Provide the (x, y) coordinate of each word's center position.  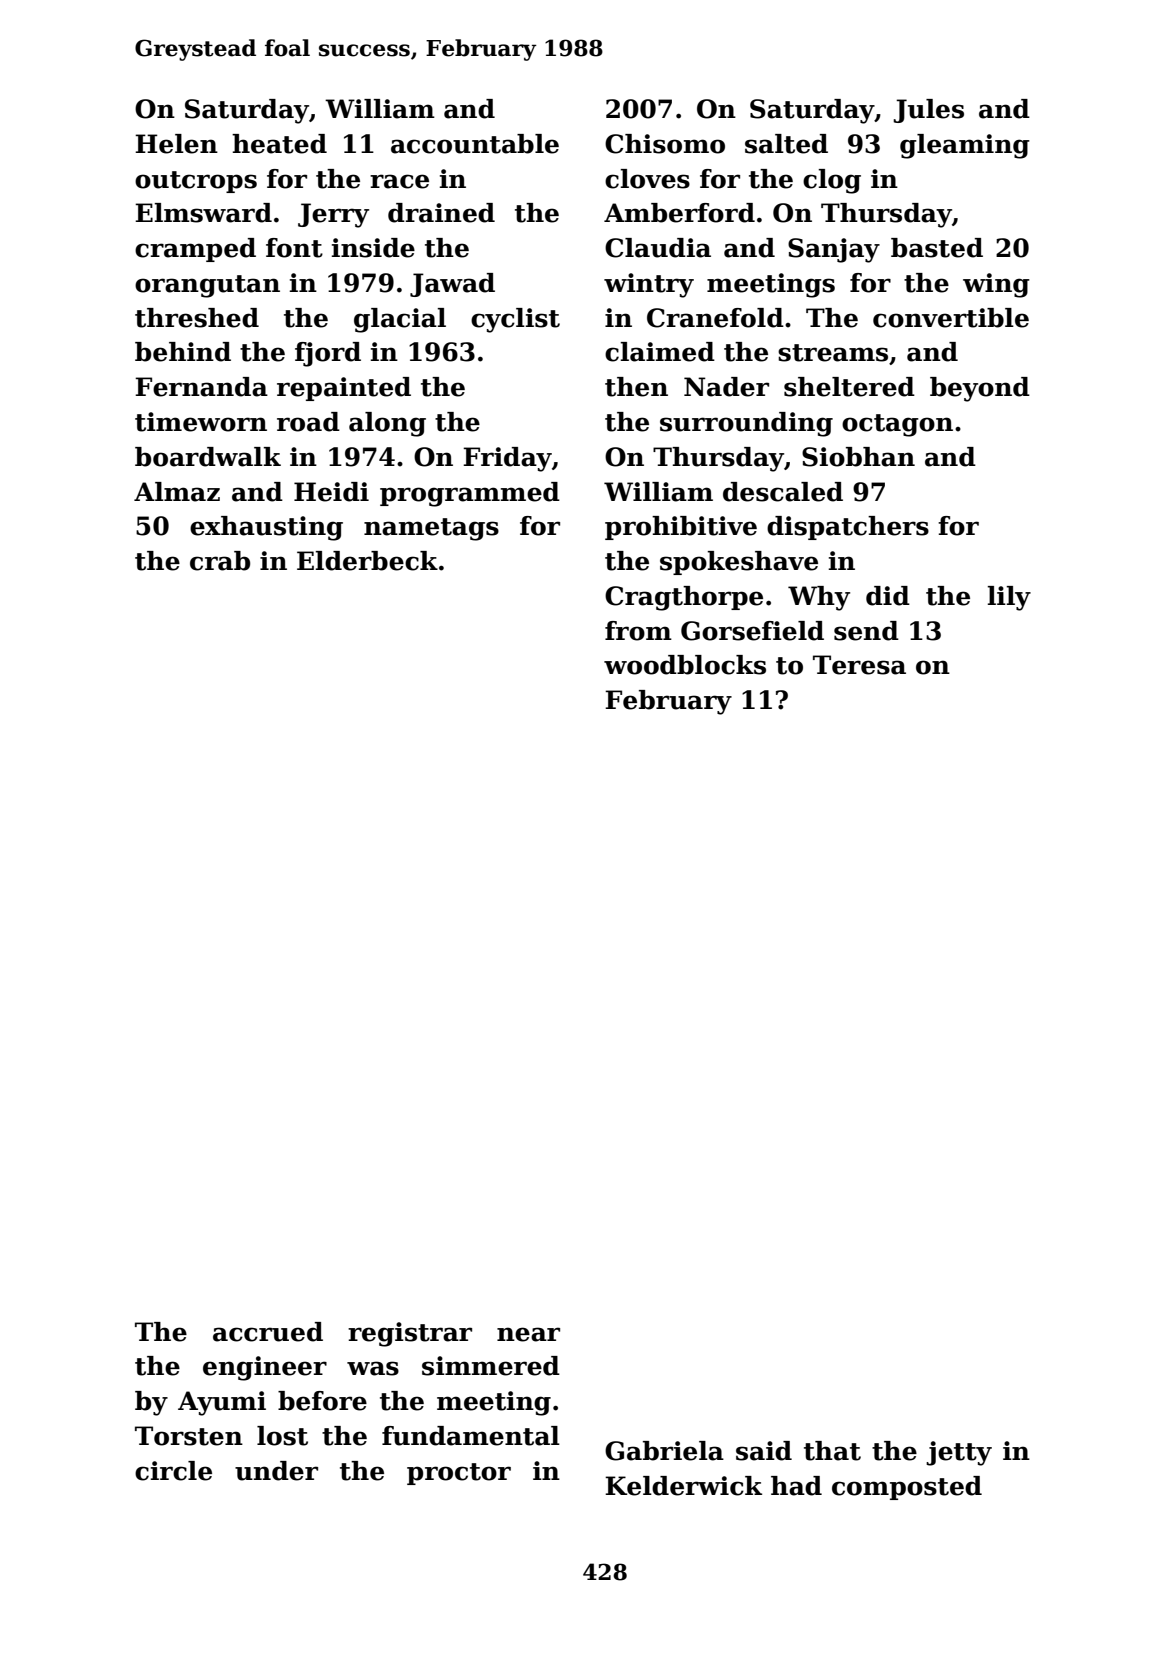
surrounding (746, 424)
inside (373, 248)
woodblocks (685, 665)
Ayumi (222, 1403)
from (638, 631)
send (866, 631)
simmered (491, 1366)
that (832, 1451)
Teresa (859, 665)
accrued (268, 1332)
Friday (507, 459)
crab (220, 561)
